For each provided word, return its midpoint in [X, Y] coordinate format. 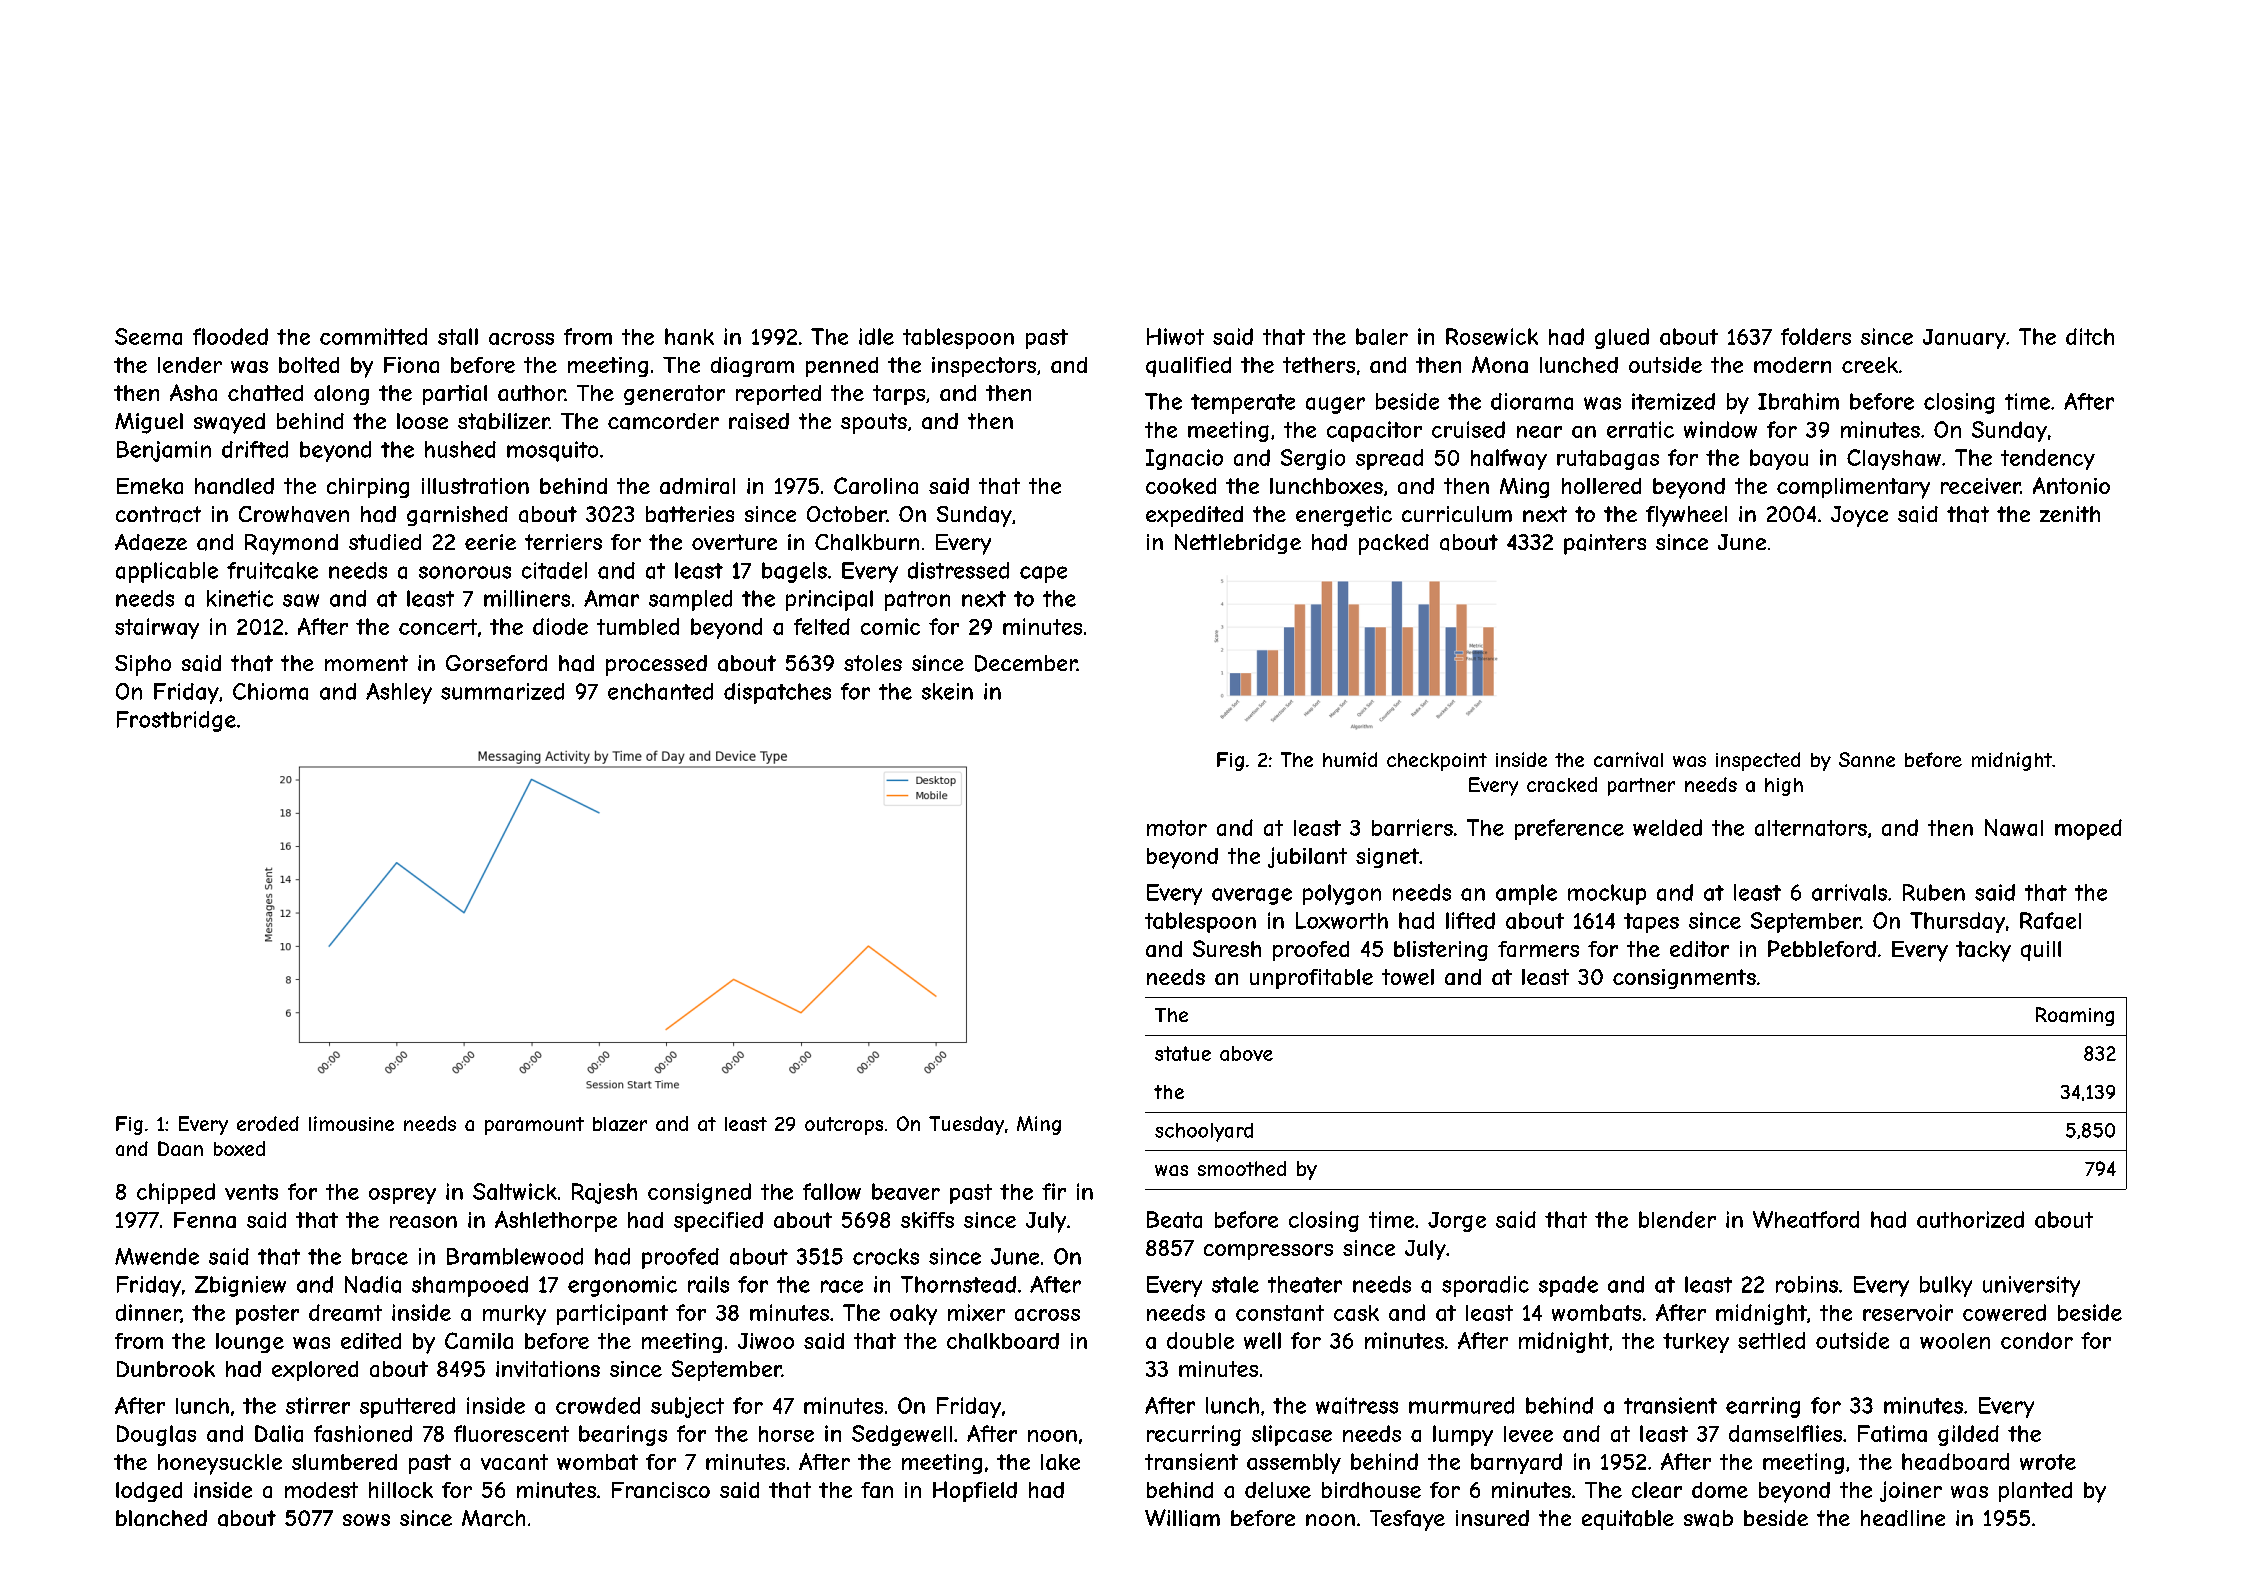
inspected [1758, 761]
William [1182, 1518]
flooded [230, 336]
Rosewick [1492, 336]
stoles [873, 663]
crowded [598, 1405]
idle [876, 336]
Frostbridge [176, 721]
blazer [620, 1124]
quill [2041, 951]
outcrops [844, 1126]
